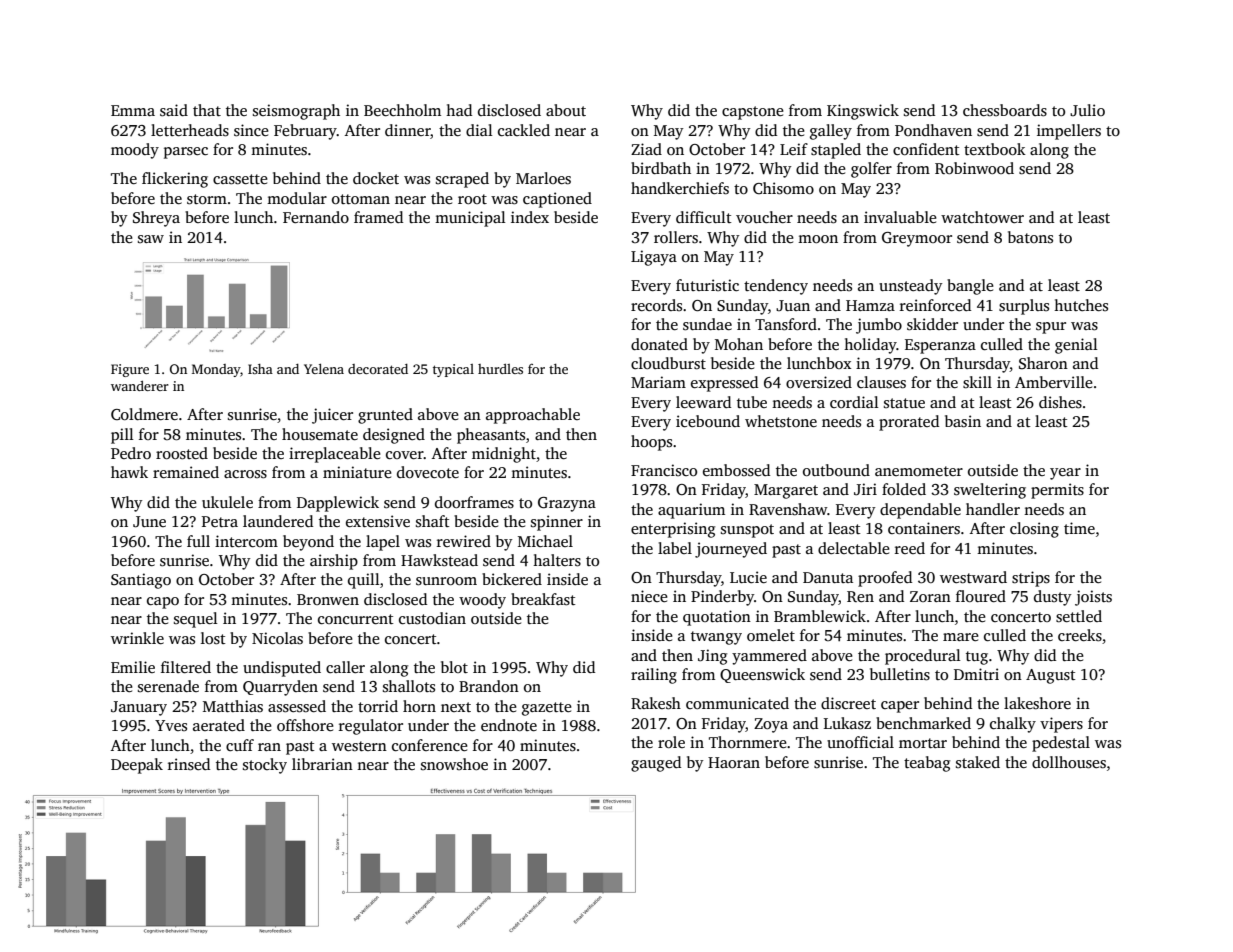 The image size is (1233, 952). I want to click on twangy, so click(716, 638).
